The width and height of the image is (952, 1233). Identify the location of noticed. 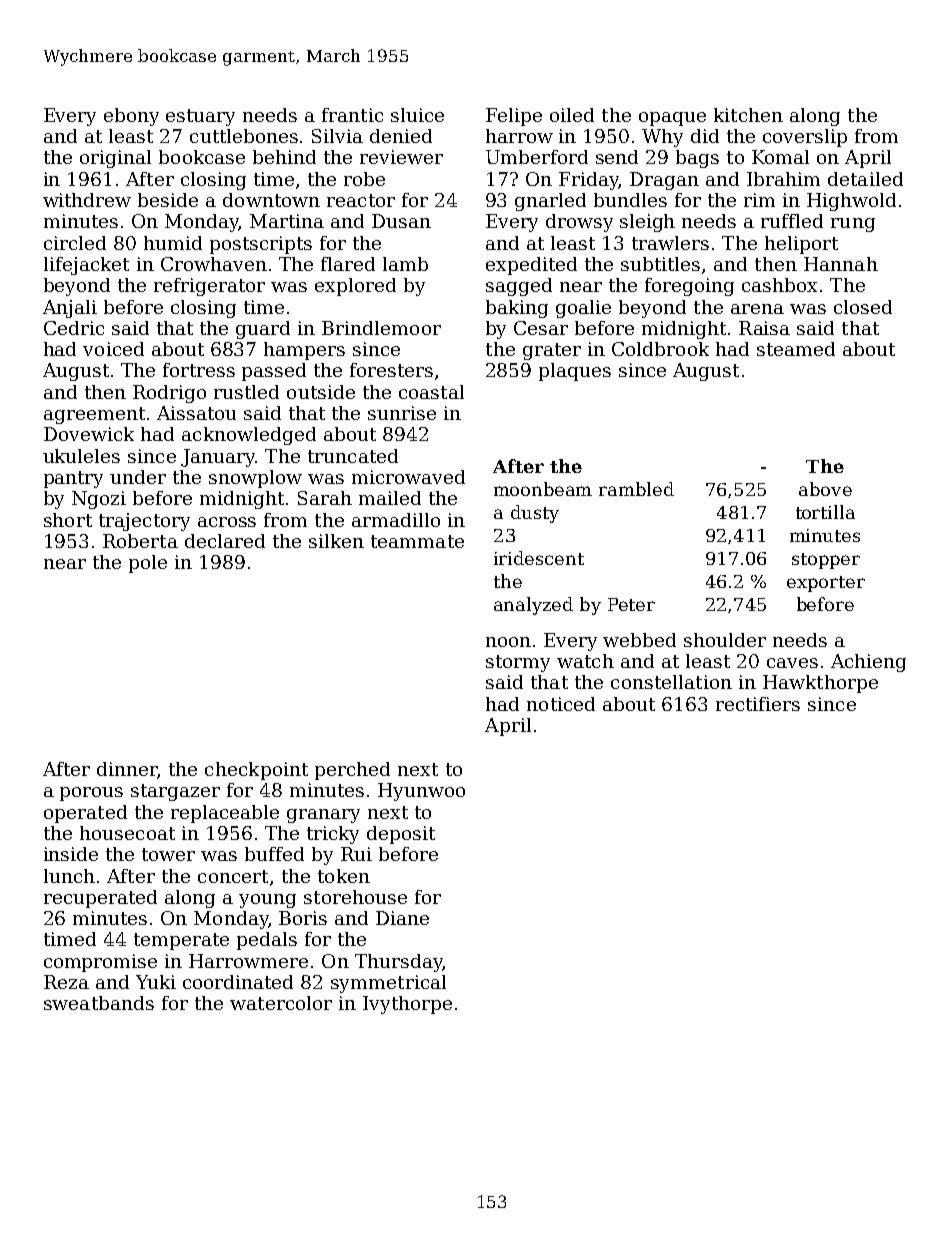
(561, 704).
